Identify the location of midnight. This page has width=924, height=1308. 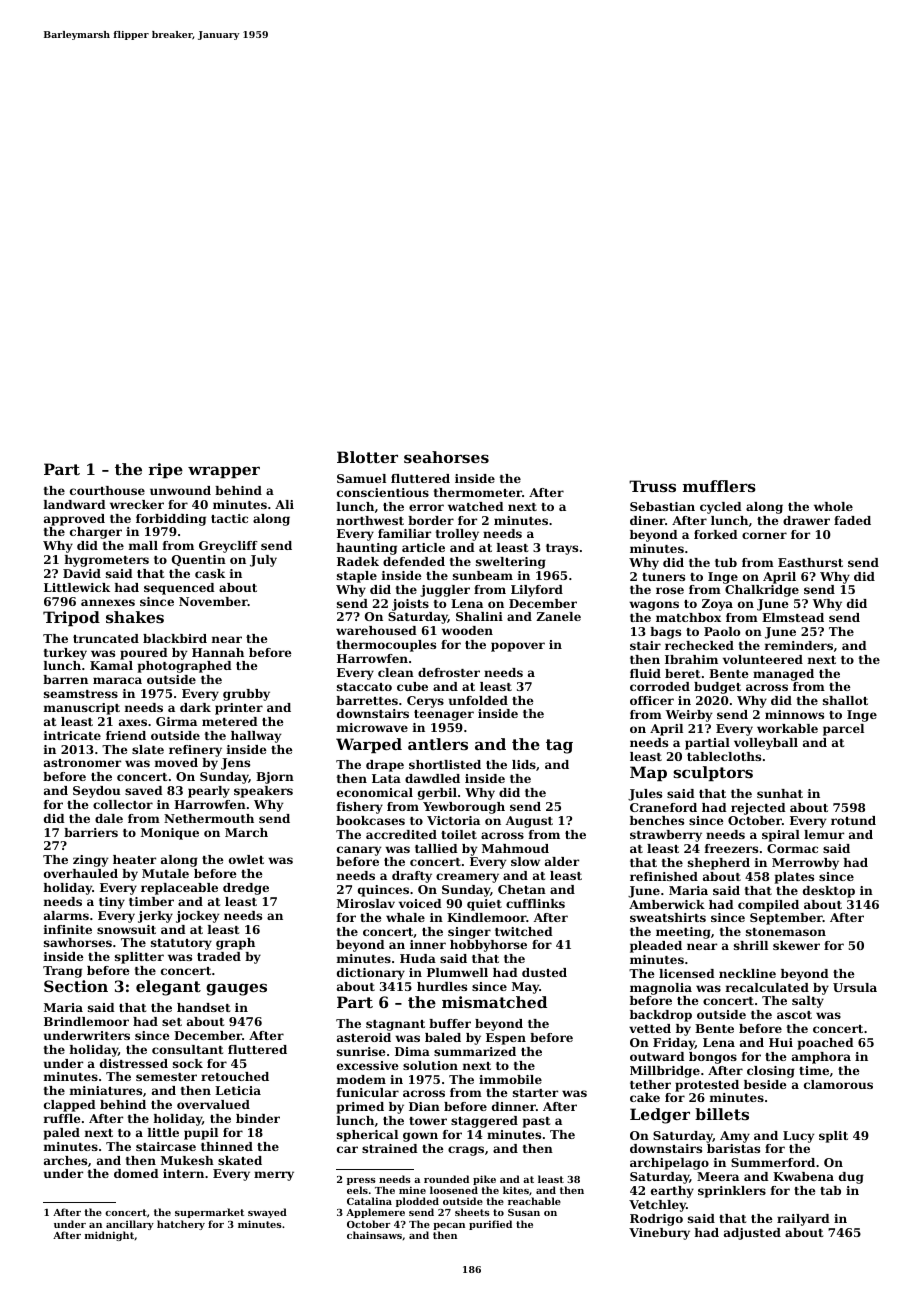
(109, 1236).
